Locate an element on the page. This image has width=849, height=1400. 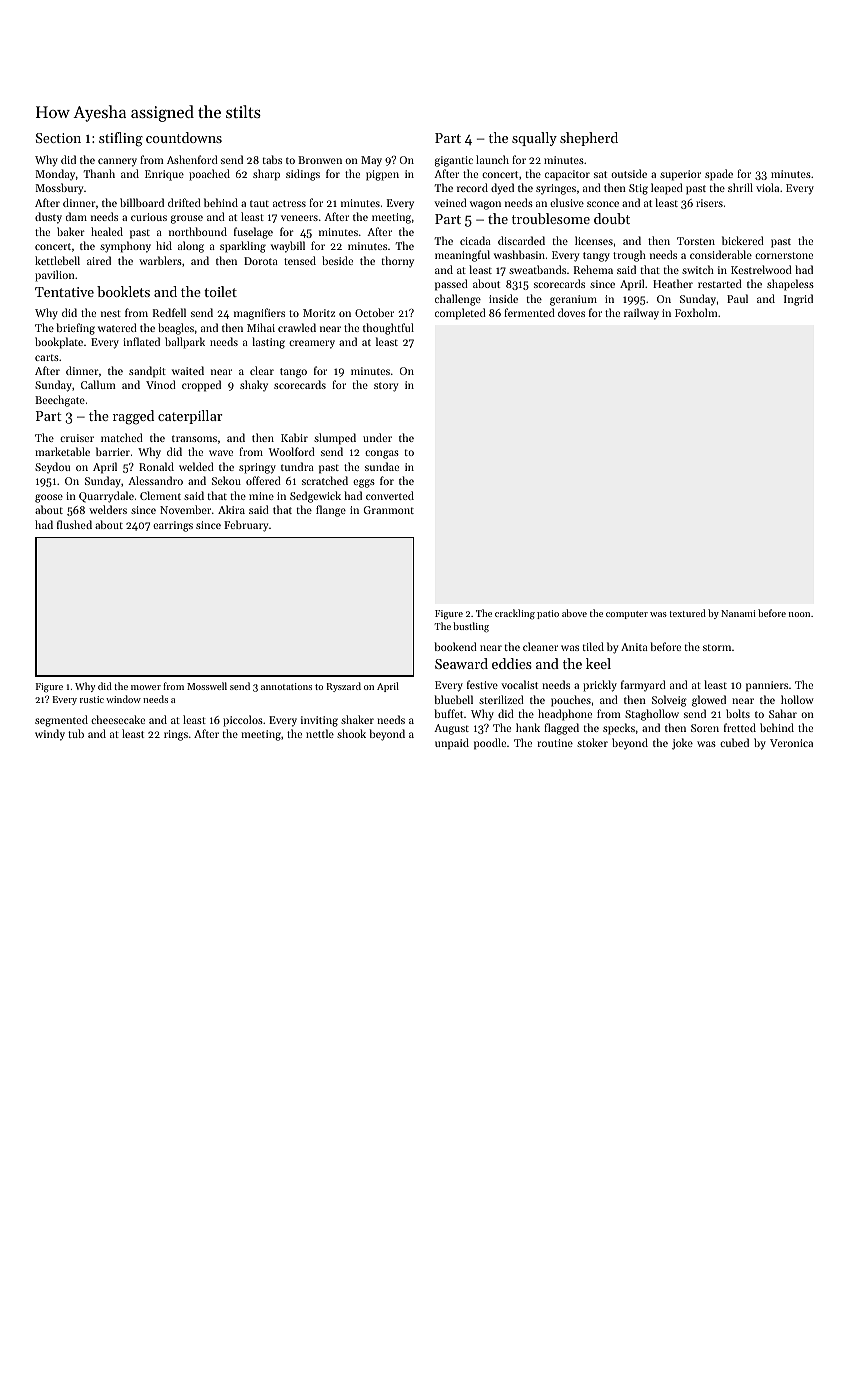
congas is located at coordinates (382, 454).
